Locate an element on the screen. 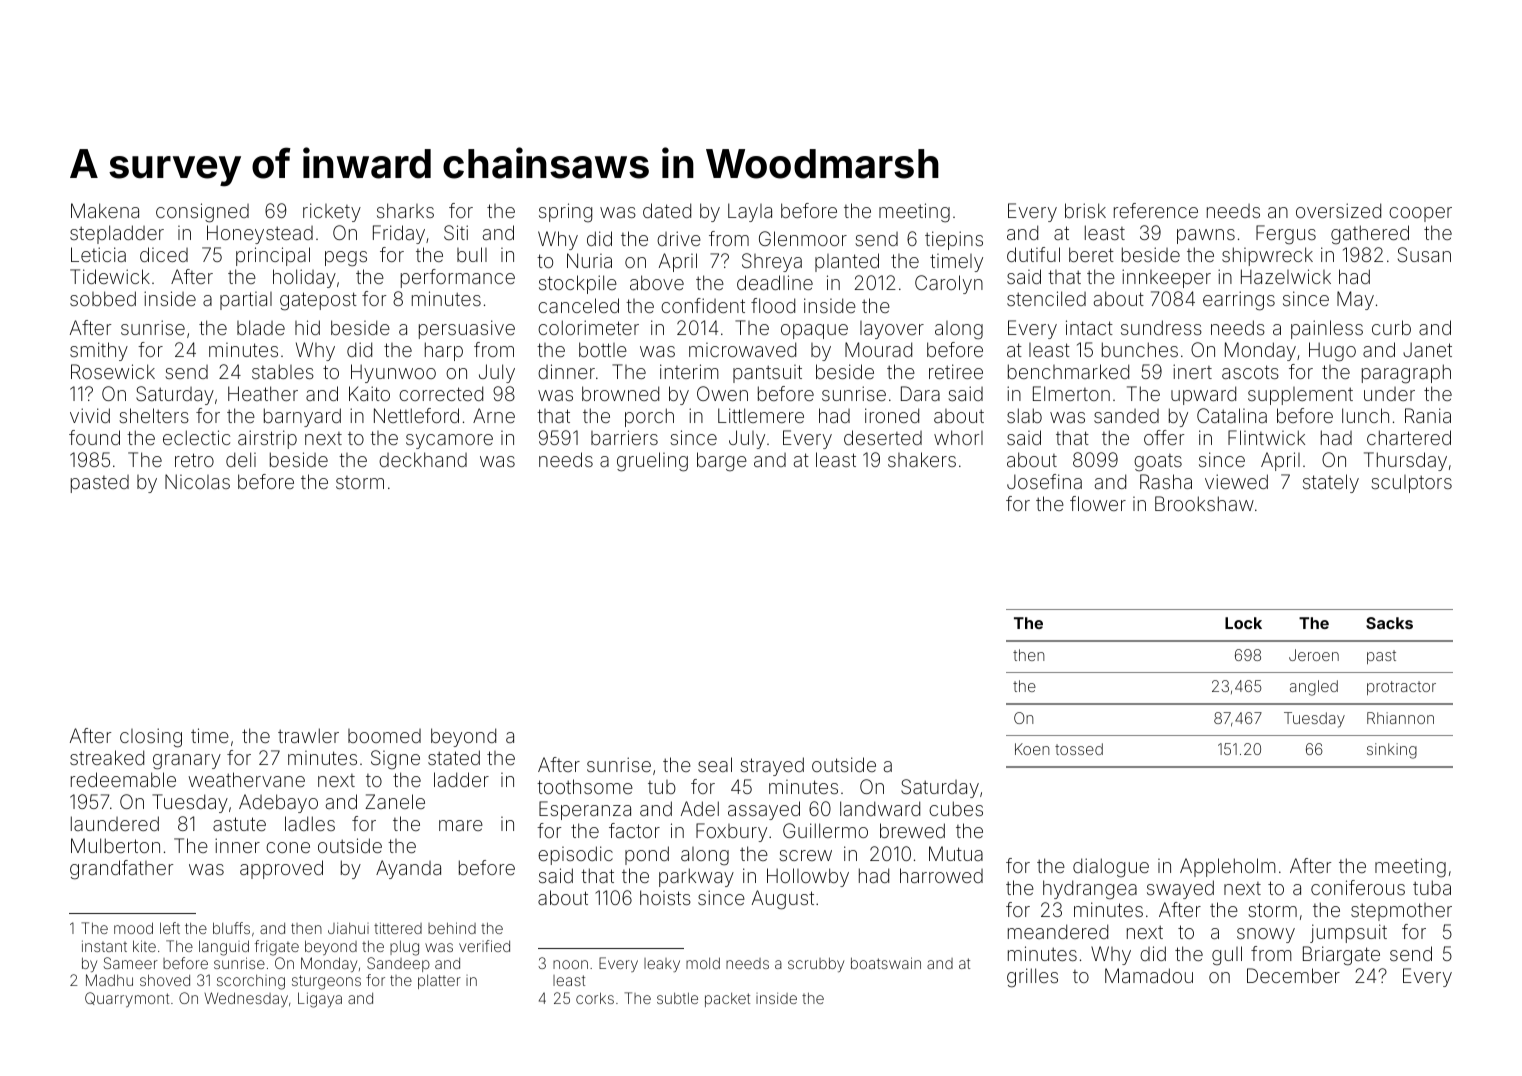 This screenshot has height=1076, width=1522. frigate is located at coordinates (277, 948).
